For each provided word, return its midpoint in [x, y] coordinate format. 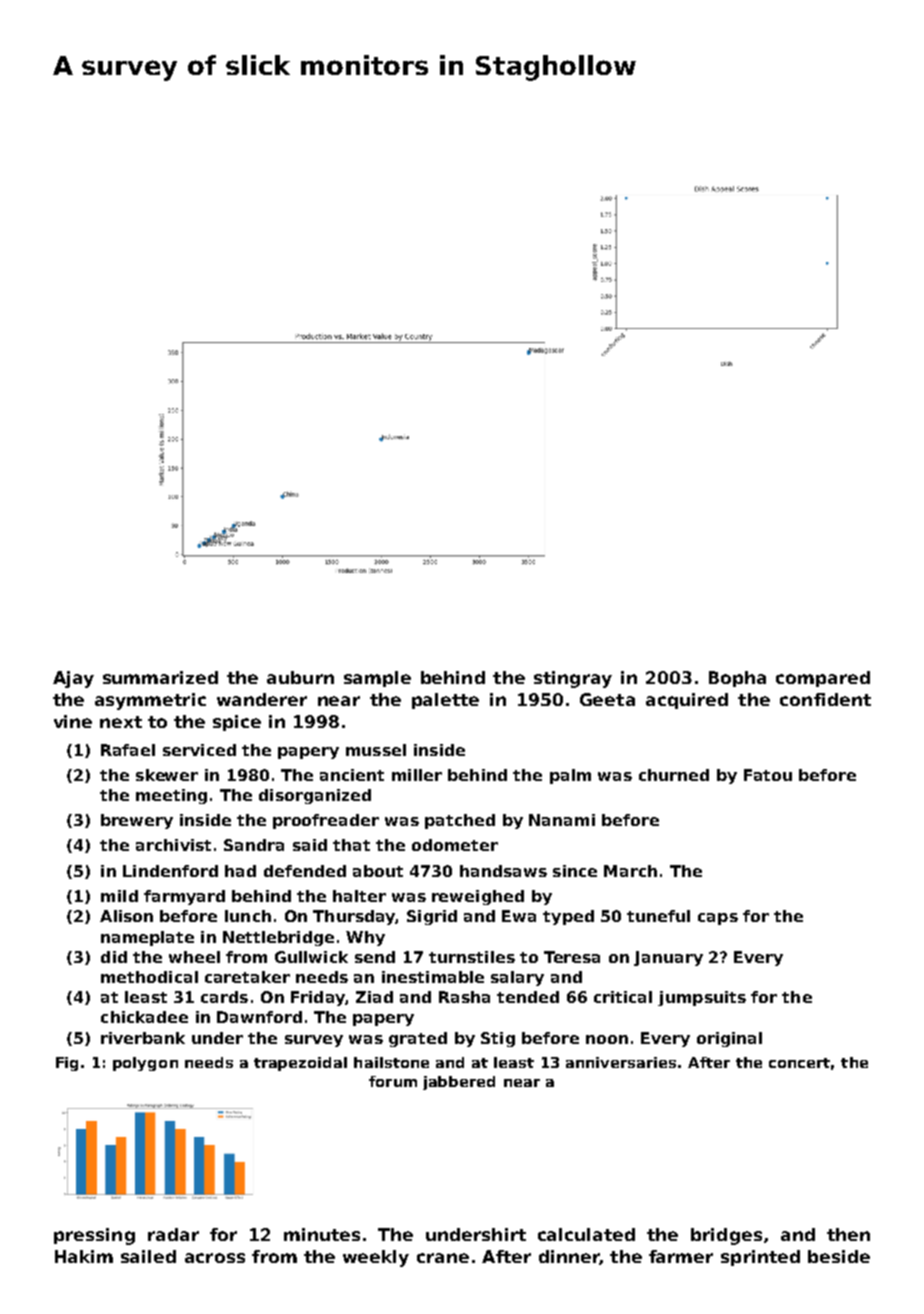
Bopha [737, 679]
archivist [173, 845]
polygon [145, 1064]
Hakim [84, 1256]
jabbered [459, 1083]
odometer [455, 845]
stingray [573, 679]
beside [839, 1256]
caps [718, 919]
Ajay [73, 679]
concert [799, 1063]
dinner [569, 1256]
